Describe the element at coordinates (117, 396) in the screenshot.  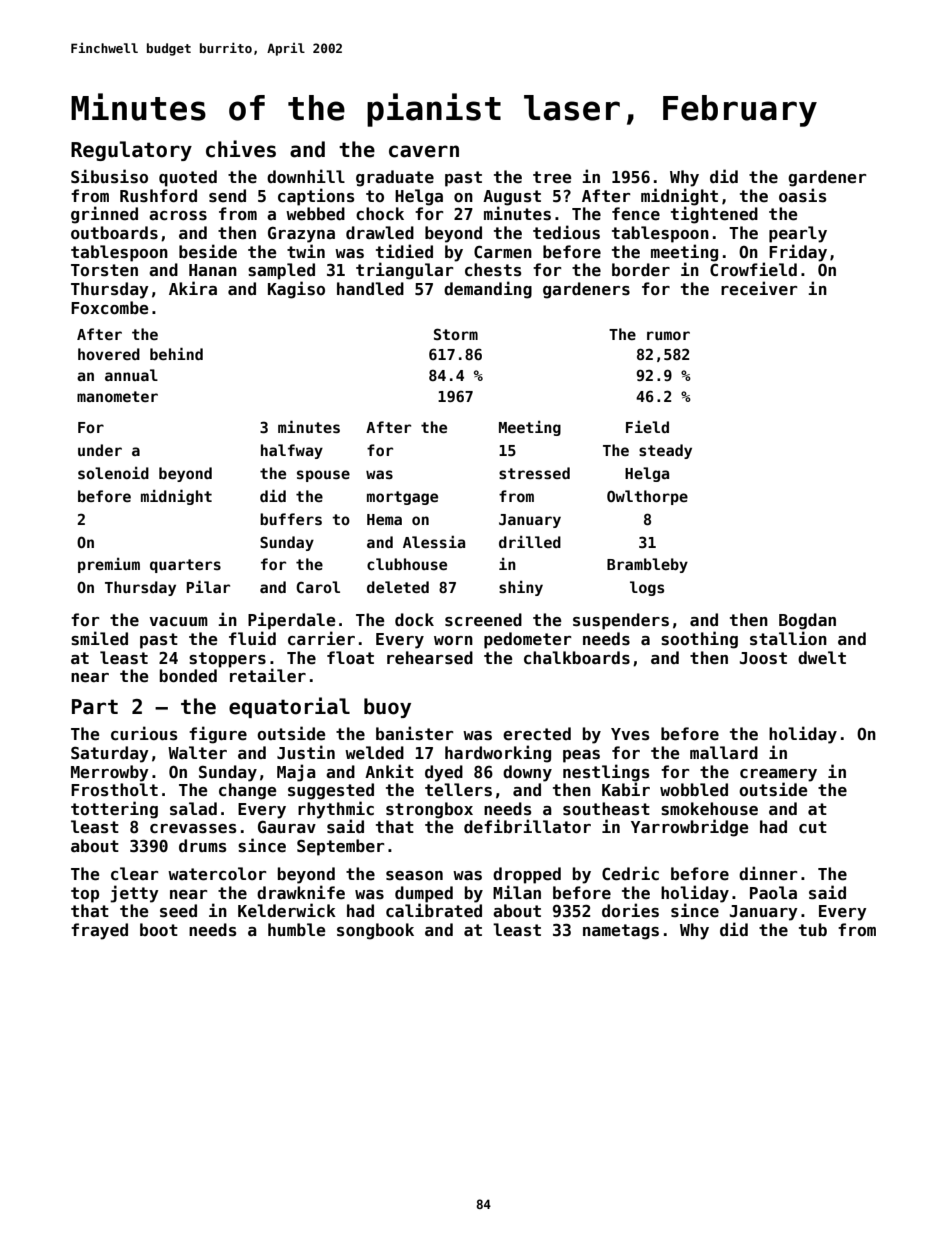
I see `manometer` at that location.
